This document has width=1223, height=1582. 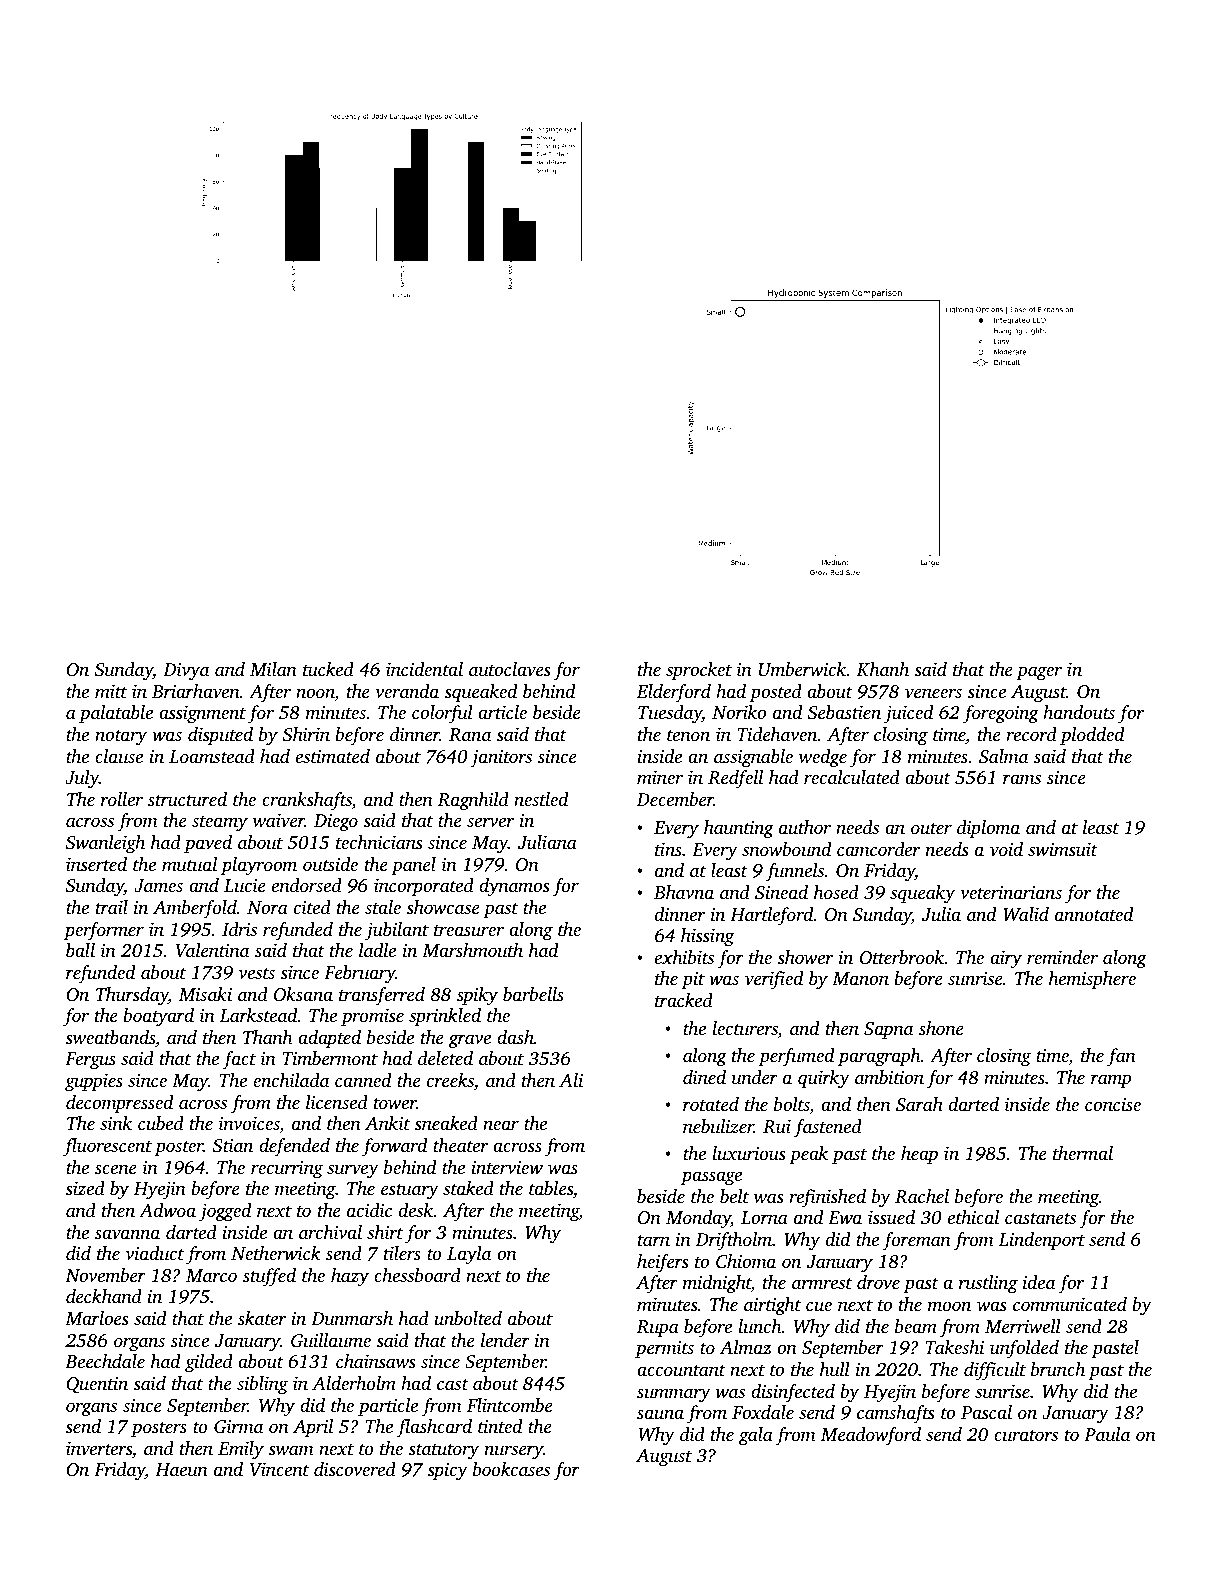 What do you see at coordinates (1121, 1057) in the document?
I see `fan` at bounding box center [1121, 1057].
